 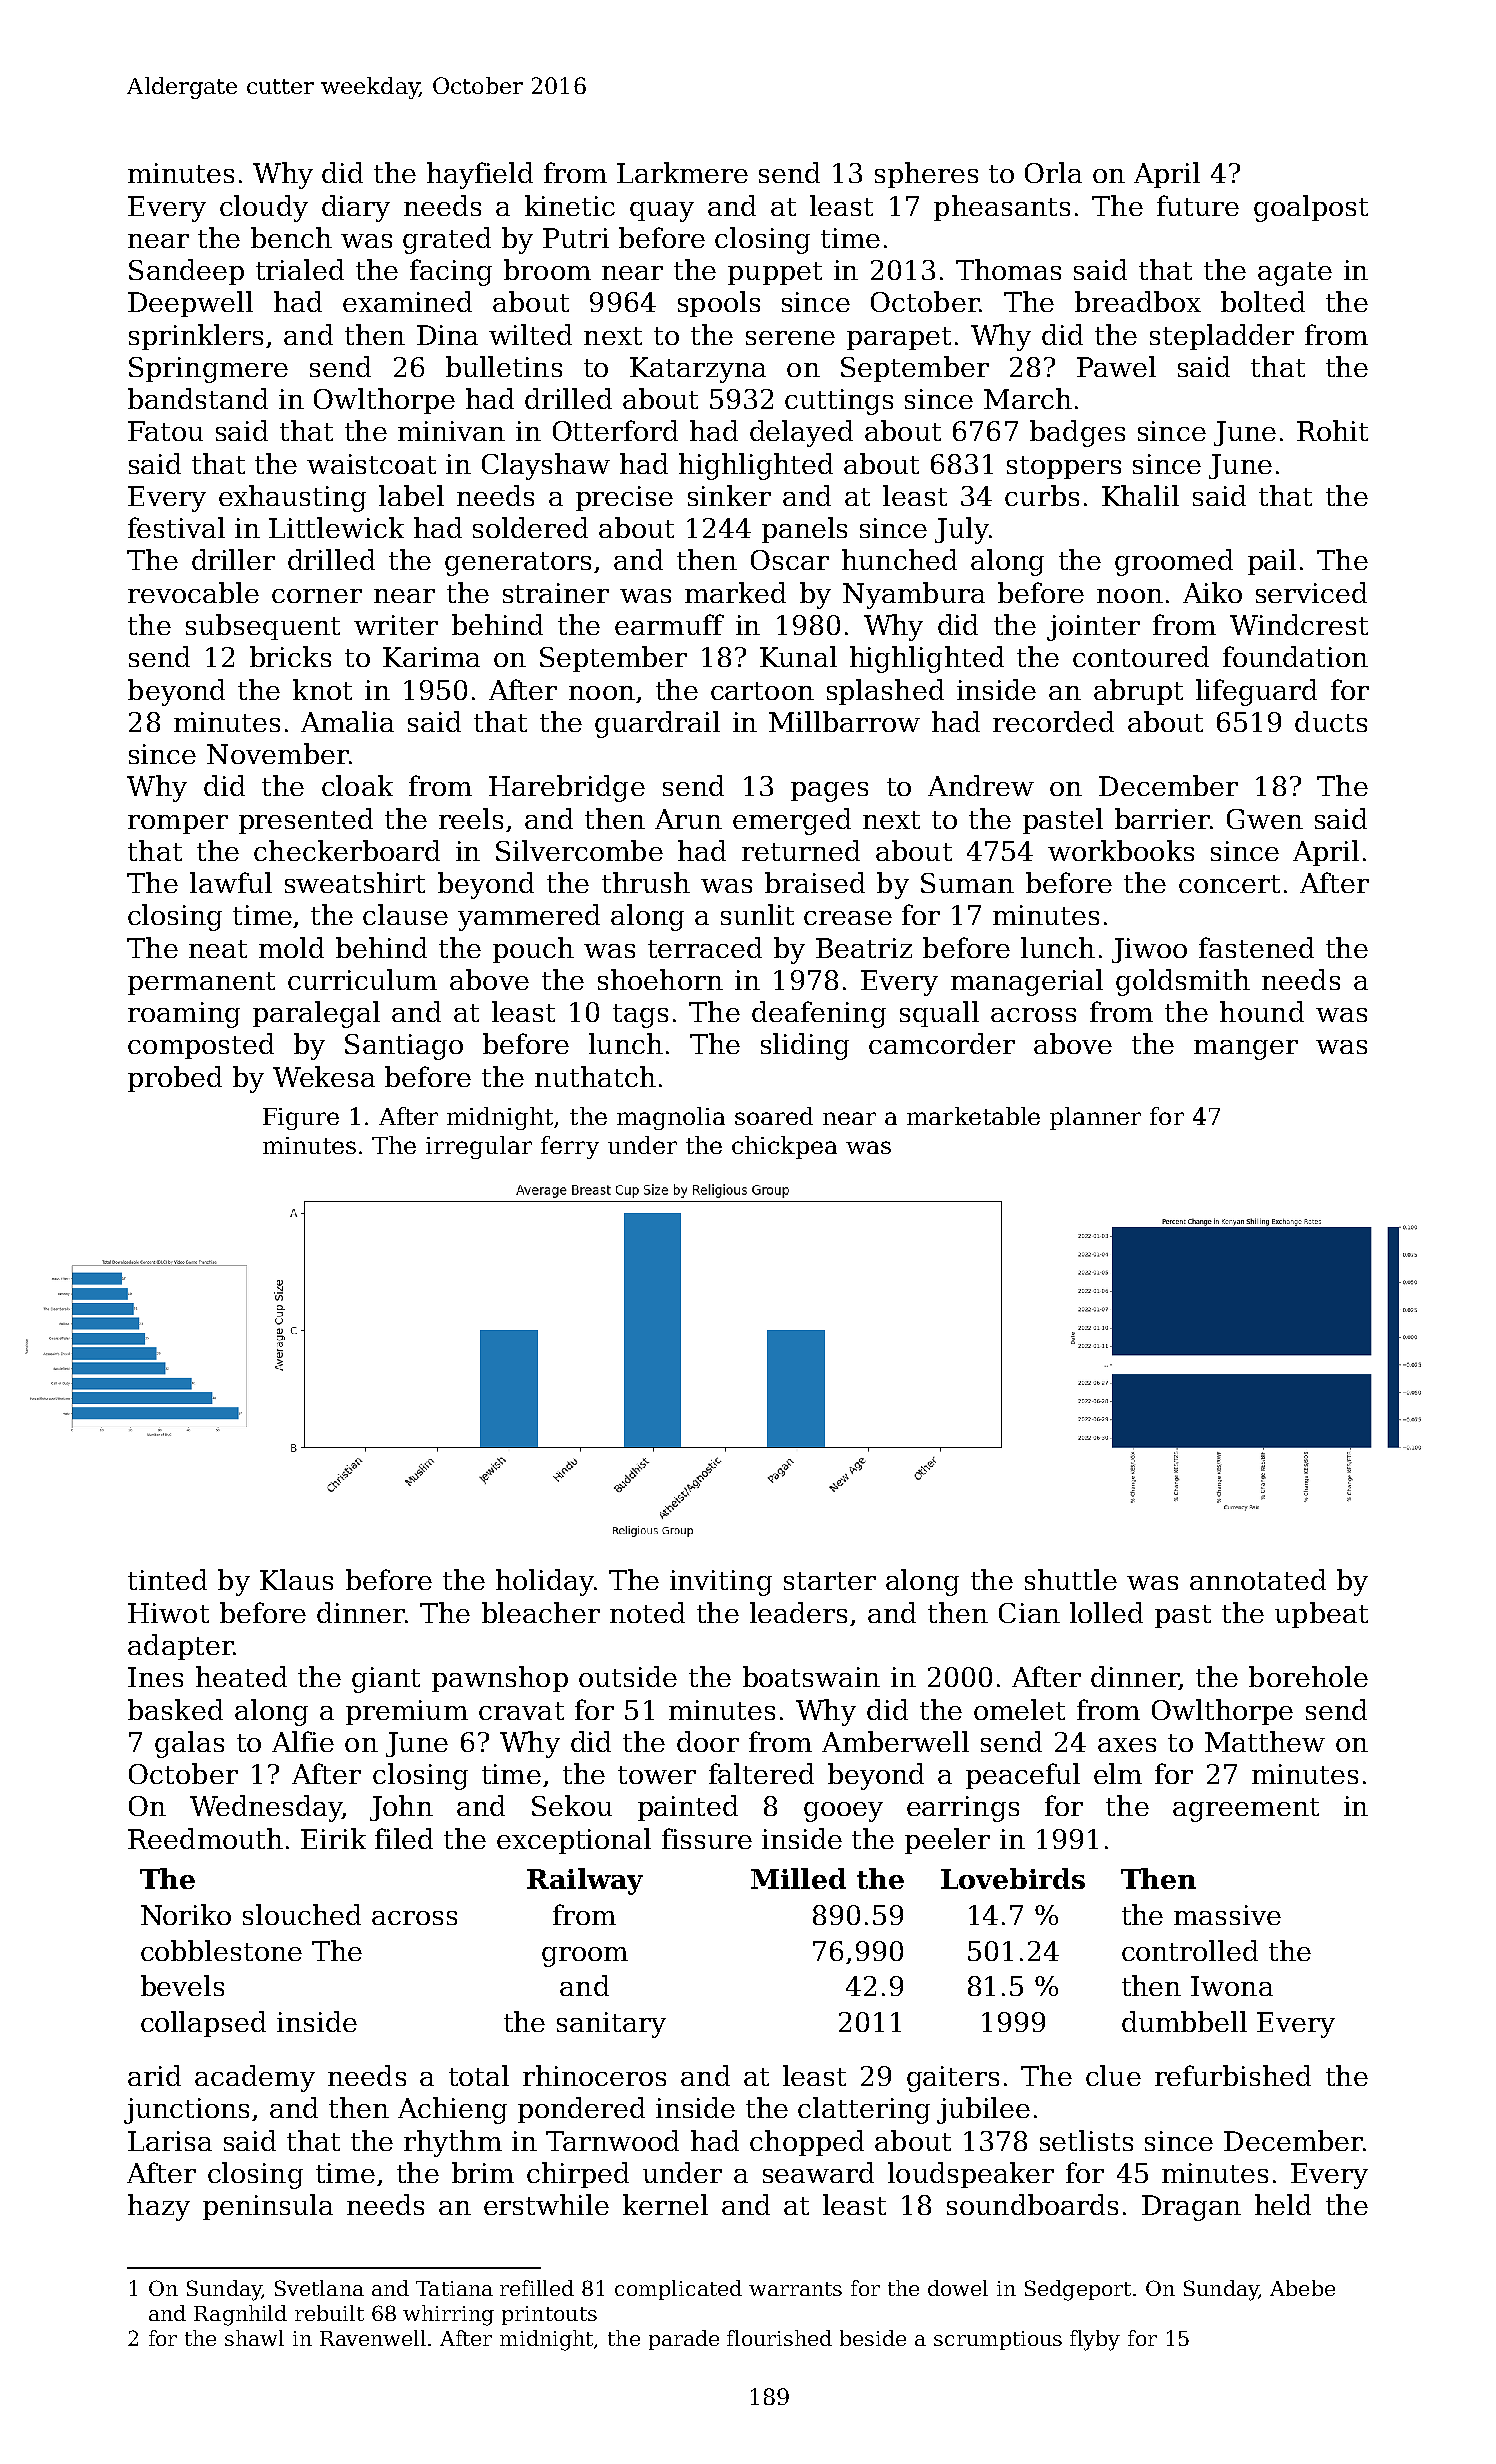 I want to click on Matthew, so click(x=1265, y=1741).
